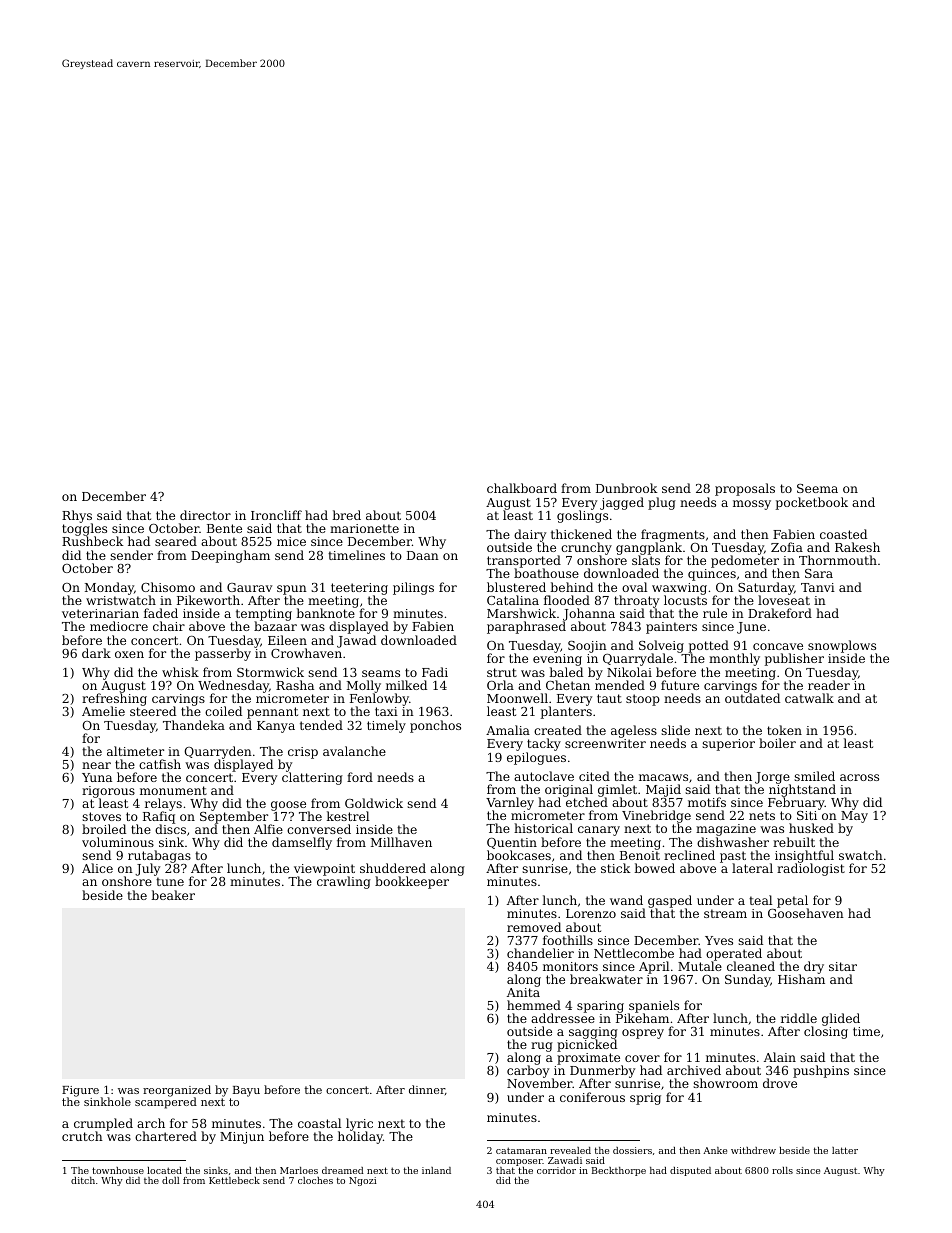  What do you see at coordinates (346, 515) in the page?
I see `bred` at bounding box center [346, 515].
